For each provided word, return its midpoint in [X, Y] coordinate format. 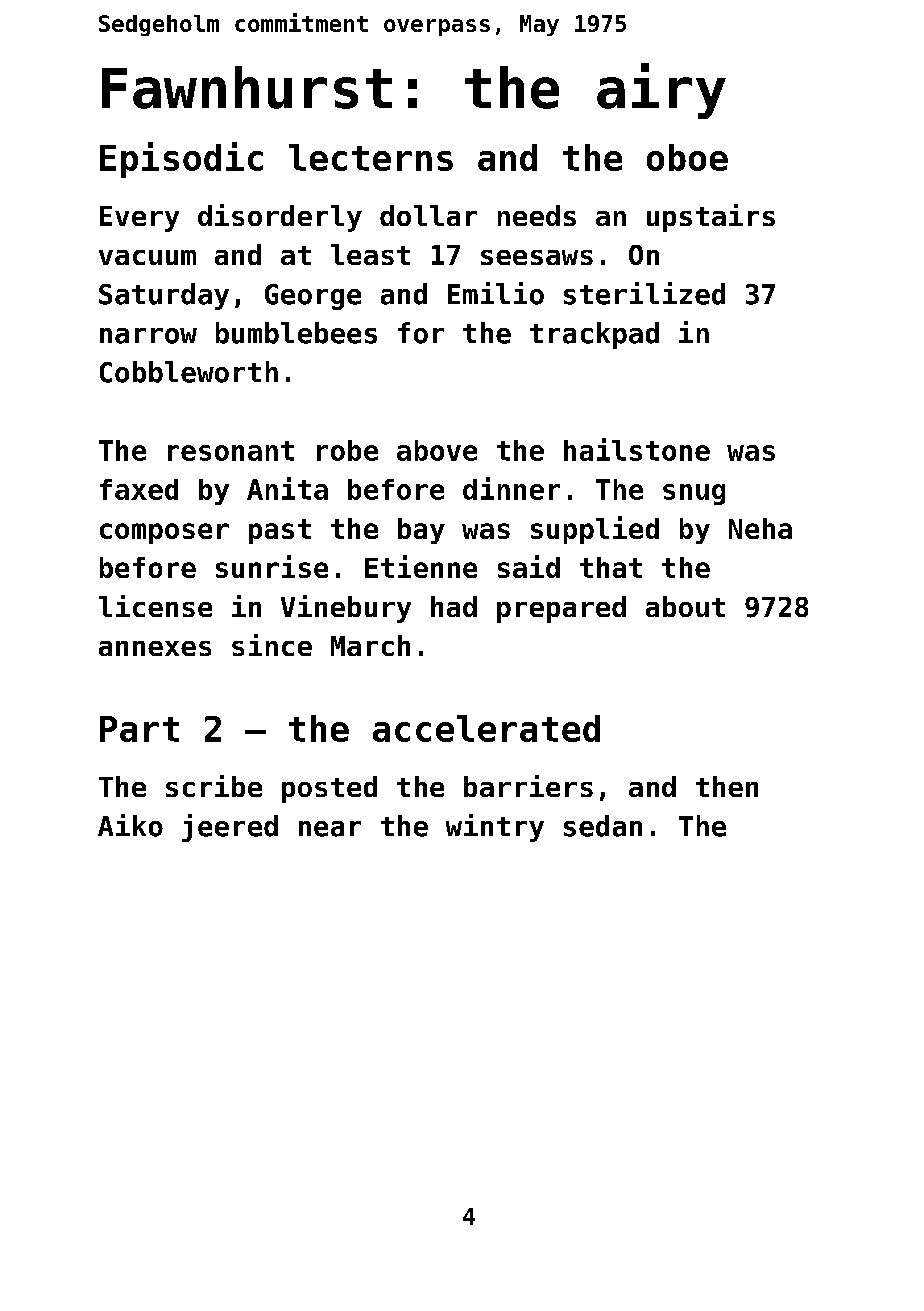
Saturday [164, 296]
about [685, 606]
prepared [561, 609]
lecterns [371, 157]
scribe [214, 786]
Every [139, 219]
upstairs [711, 218]
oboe [687, 157]
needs [537, 215]
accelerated [486, 728]
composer [164, 533]
